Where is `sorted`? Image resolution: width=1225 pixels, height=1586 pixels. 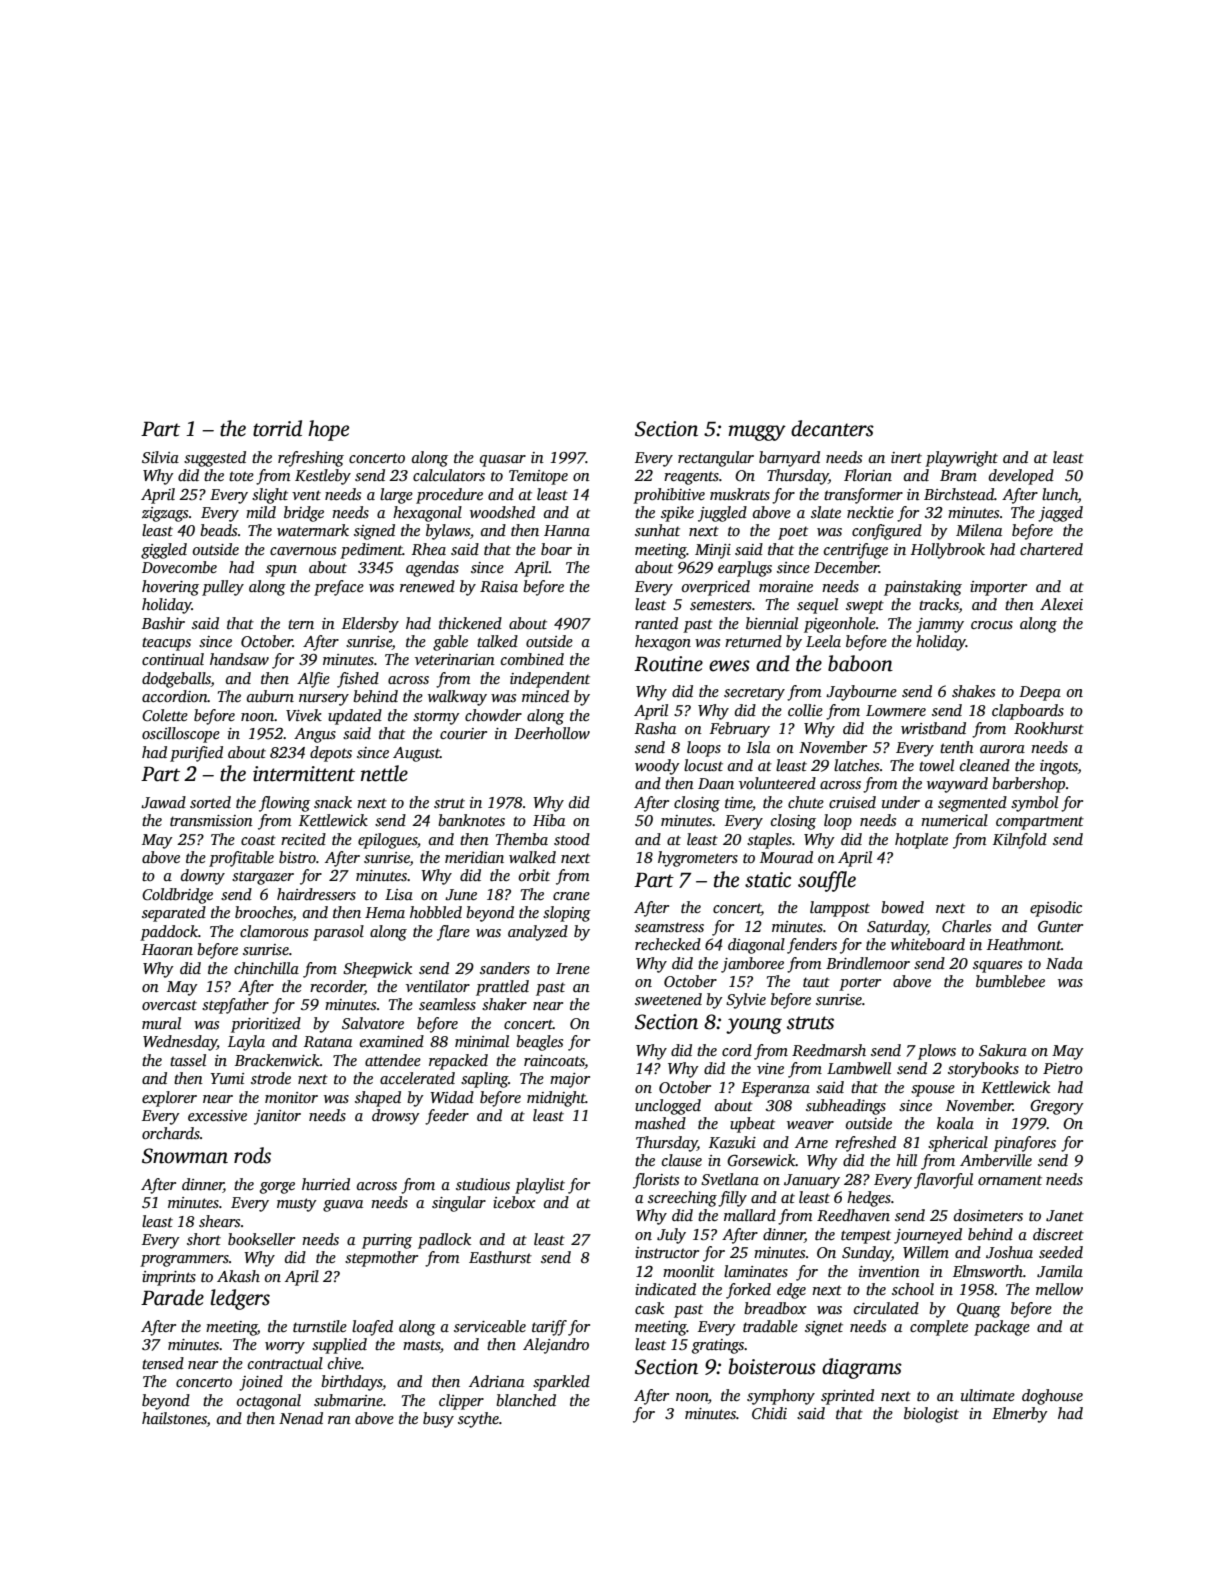 sorted is located at coordinates (210, 802).
